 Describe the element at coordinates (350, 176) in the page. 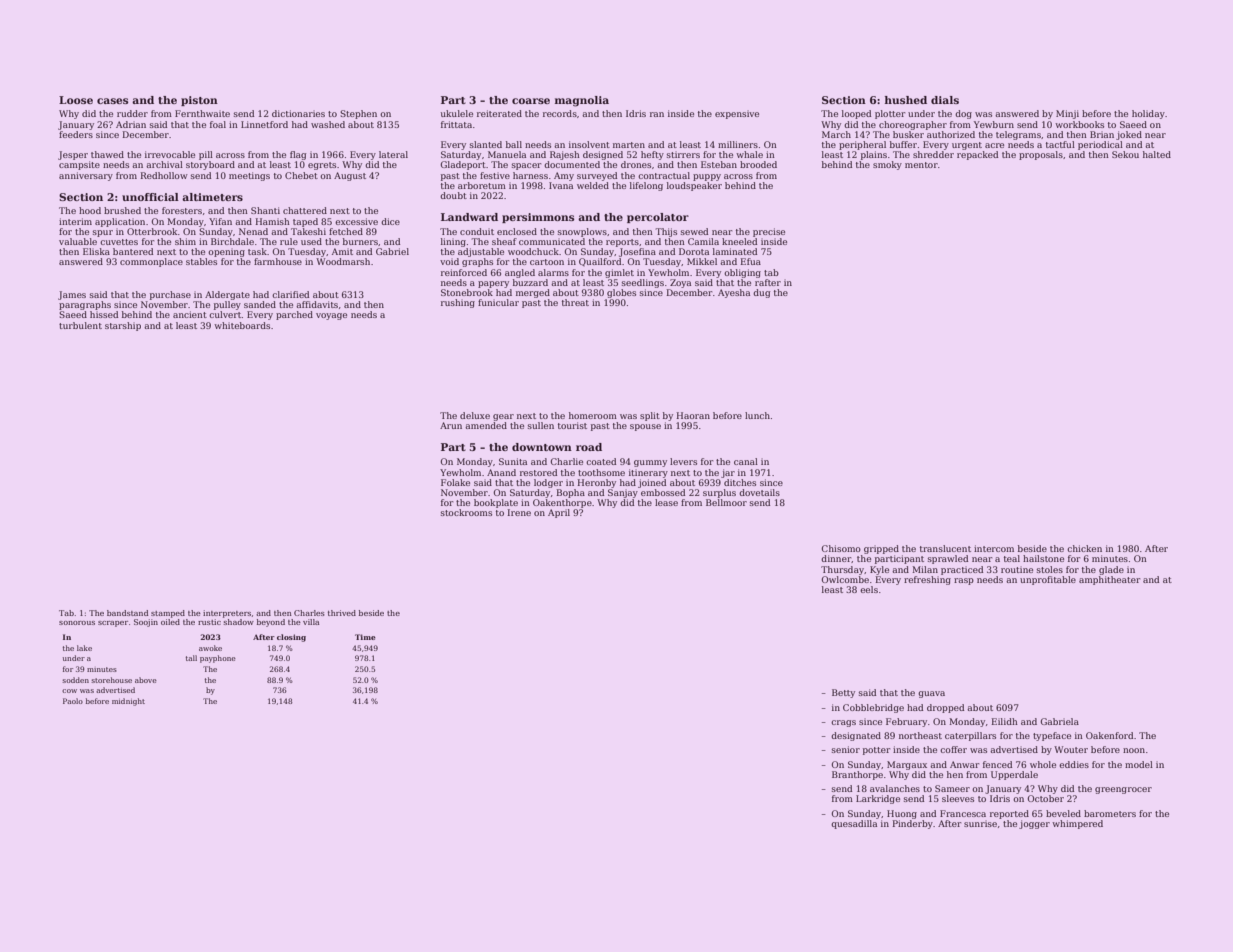

I see `August` at that location.
